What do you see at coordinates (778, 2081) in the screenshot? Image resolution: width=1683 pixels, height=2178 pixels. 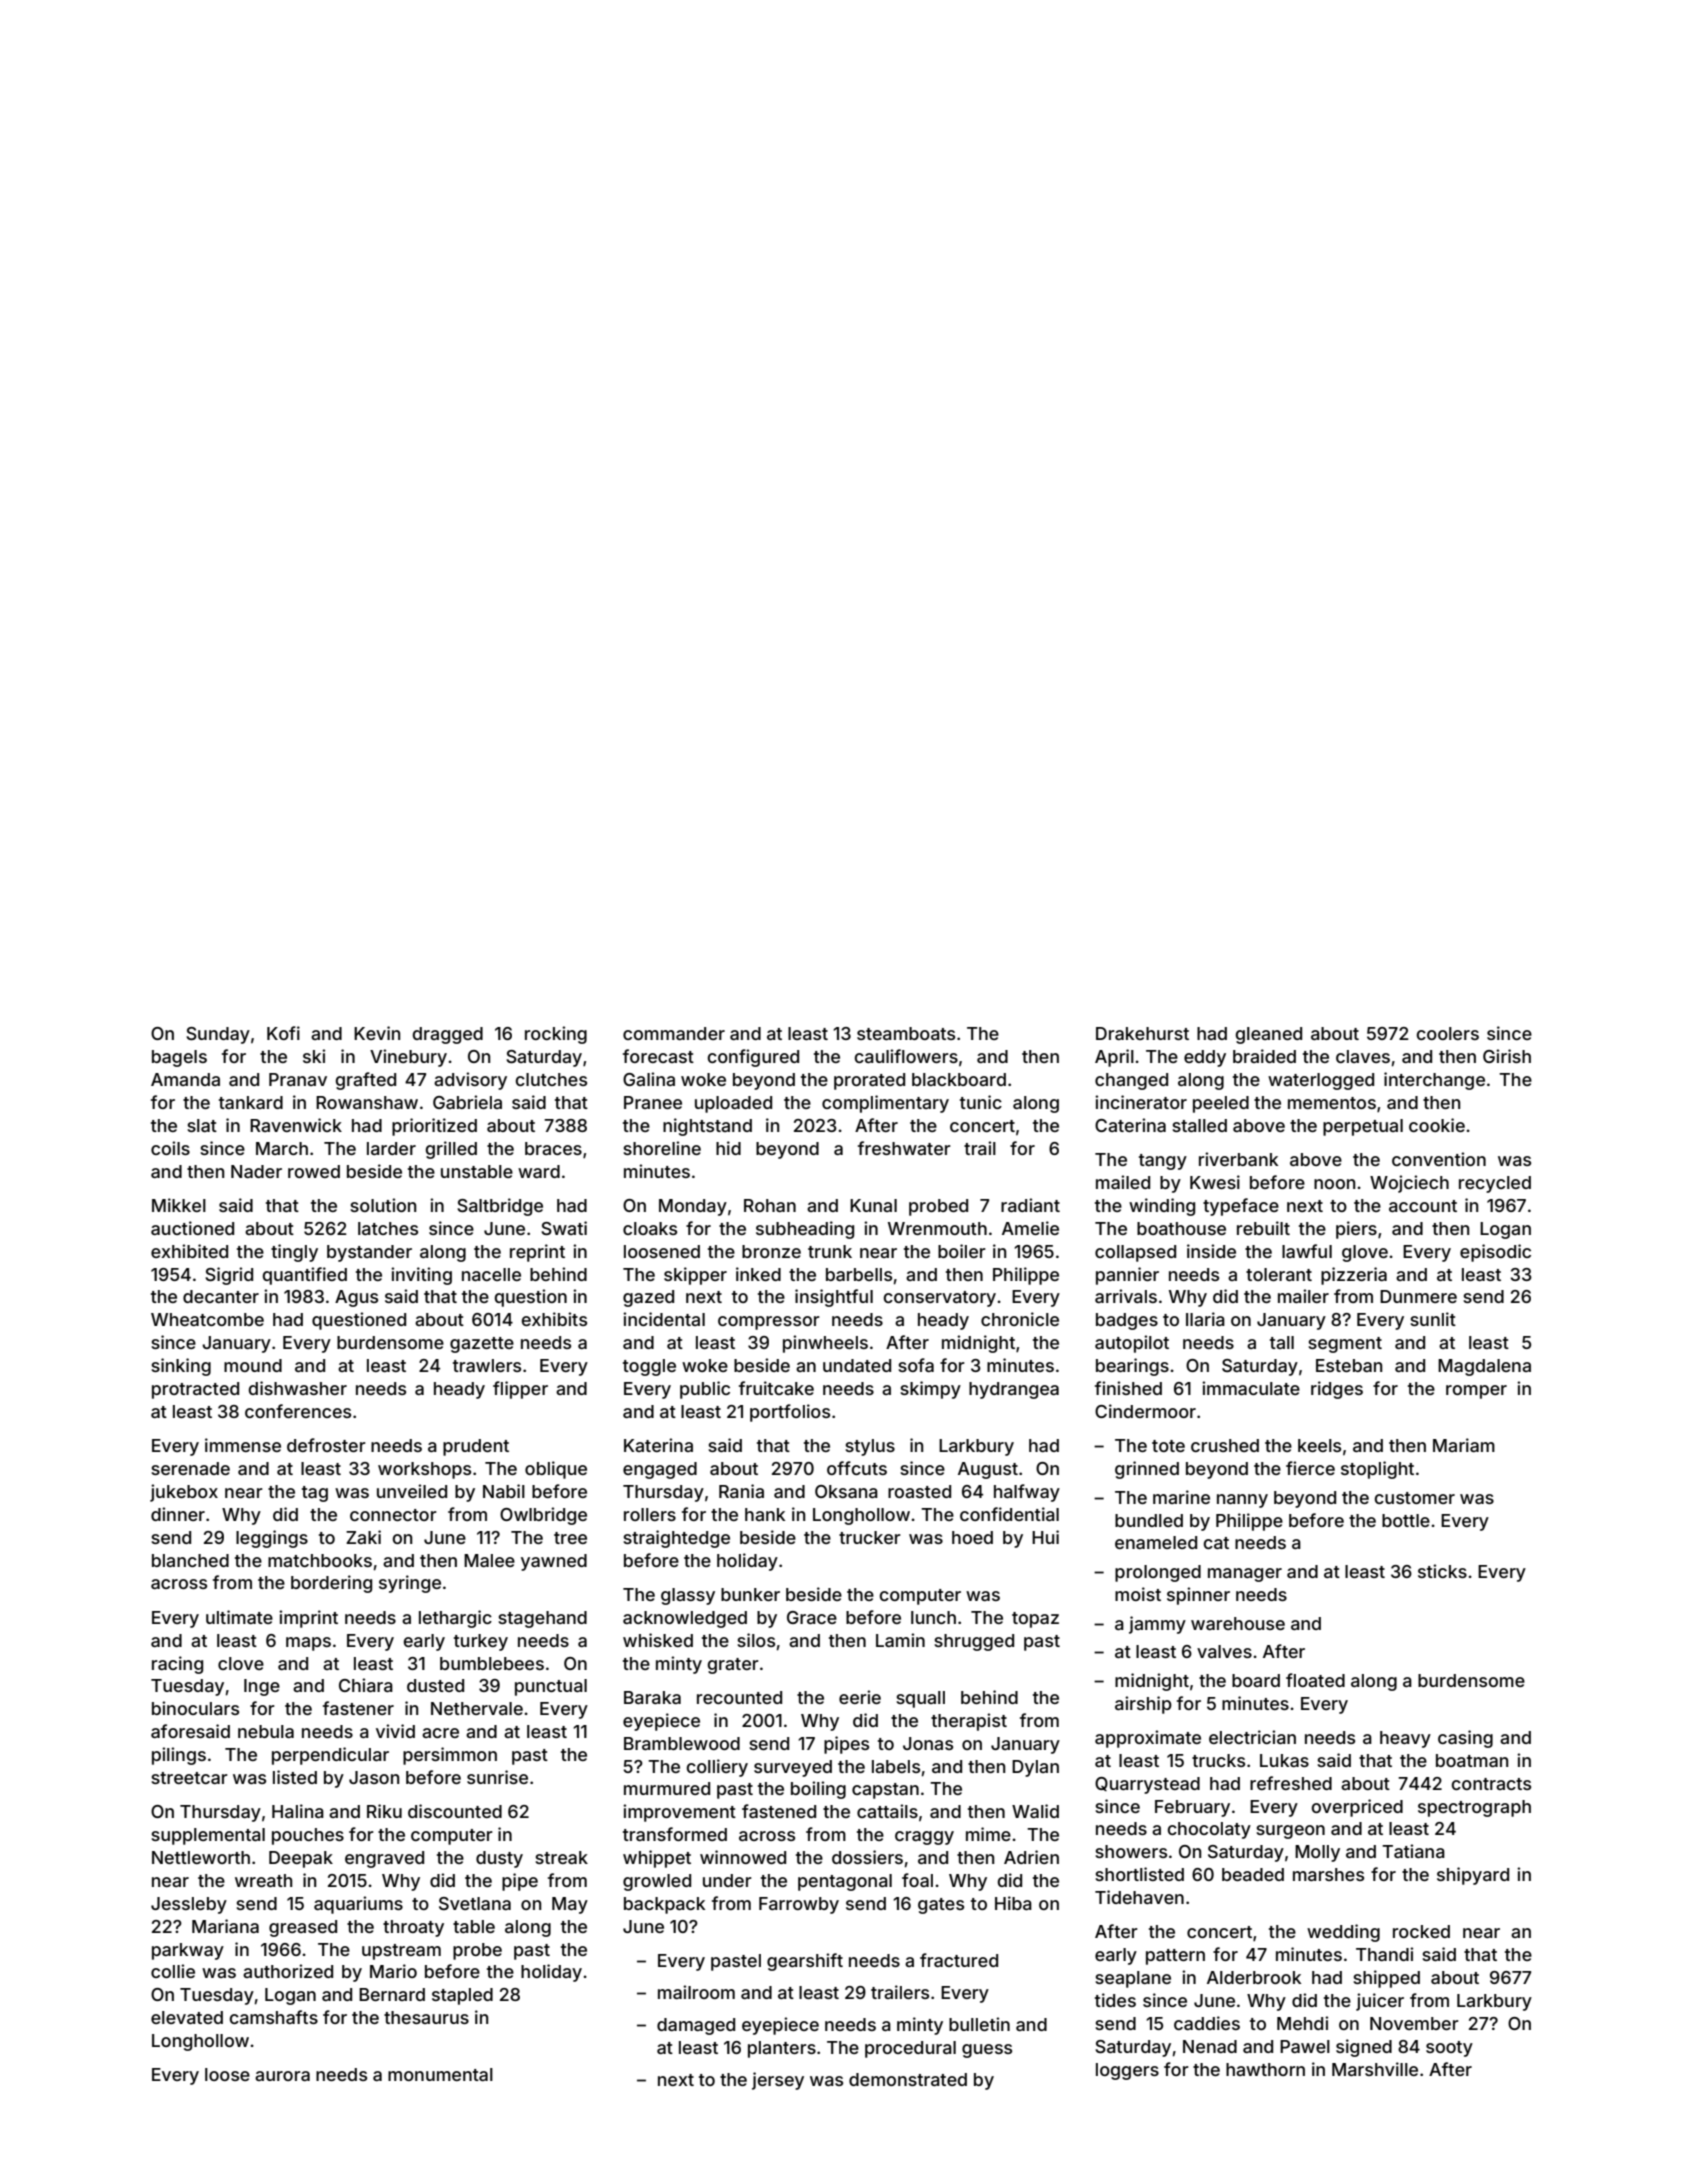 I see `jersey` at bounding box center [778, 2081].
